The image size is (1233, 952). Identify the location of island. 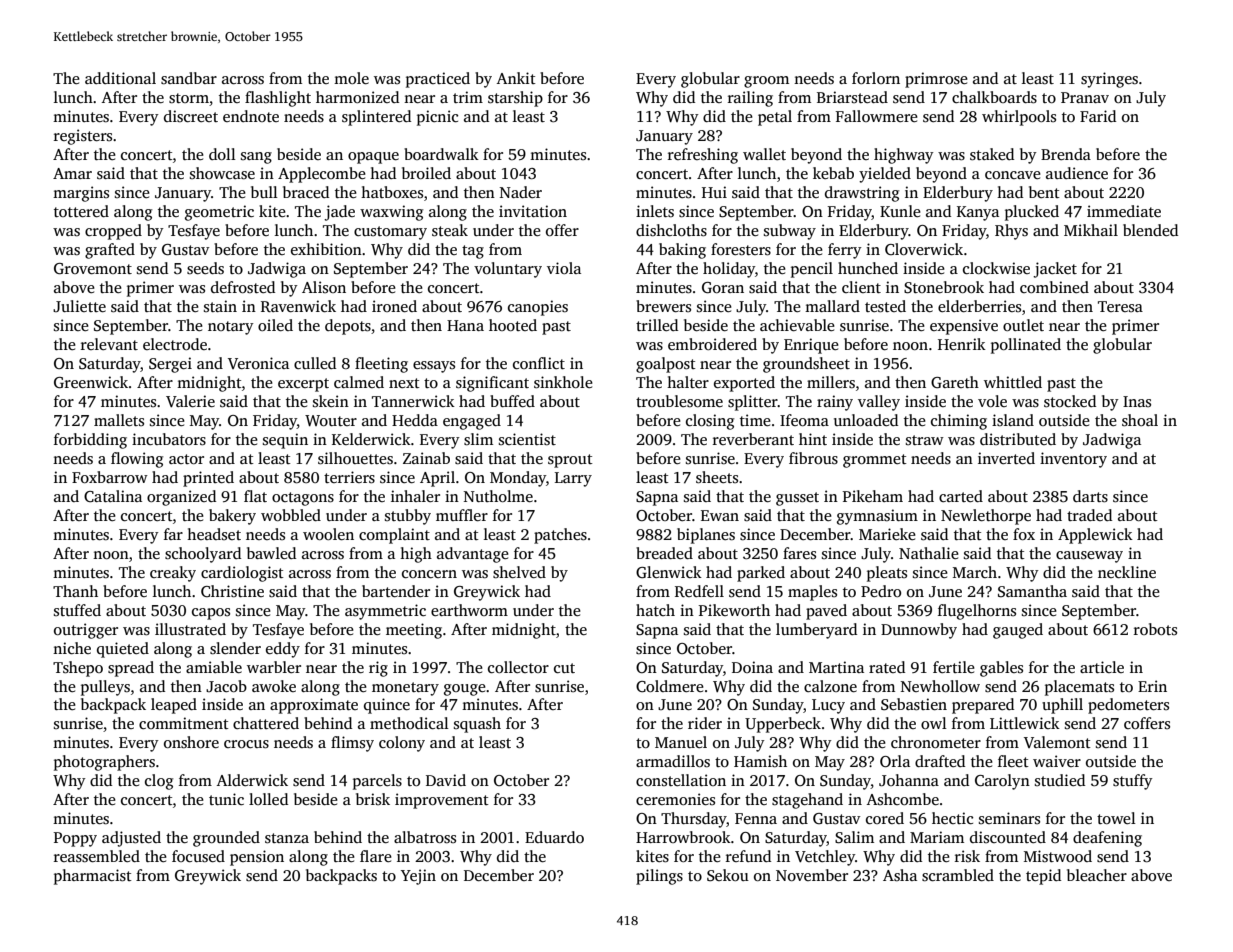
(1013, 420).
